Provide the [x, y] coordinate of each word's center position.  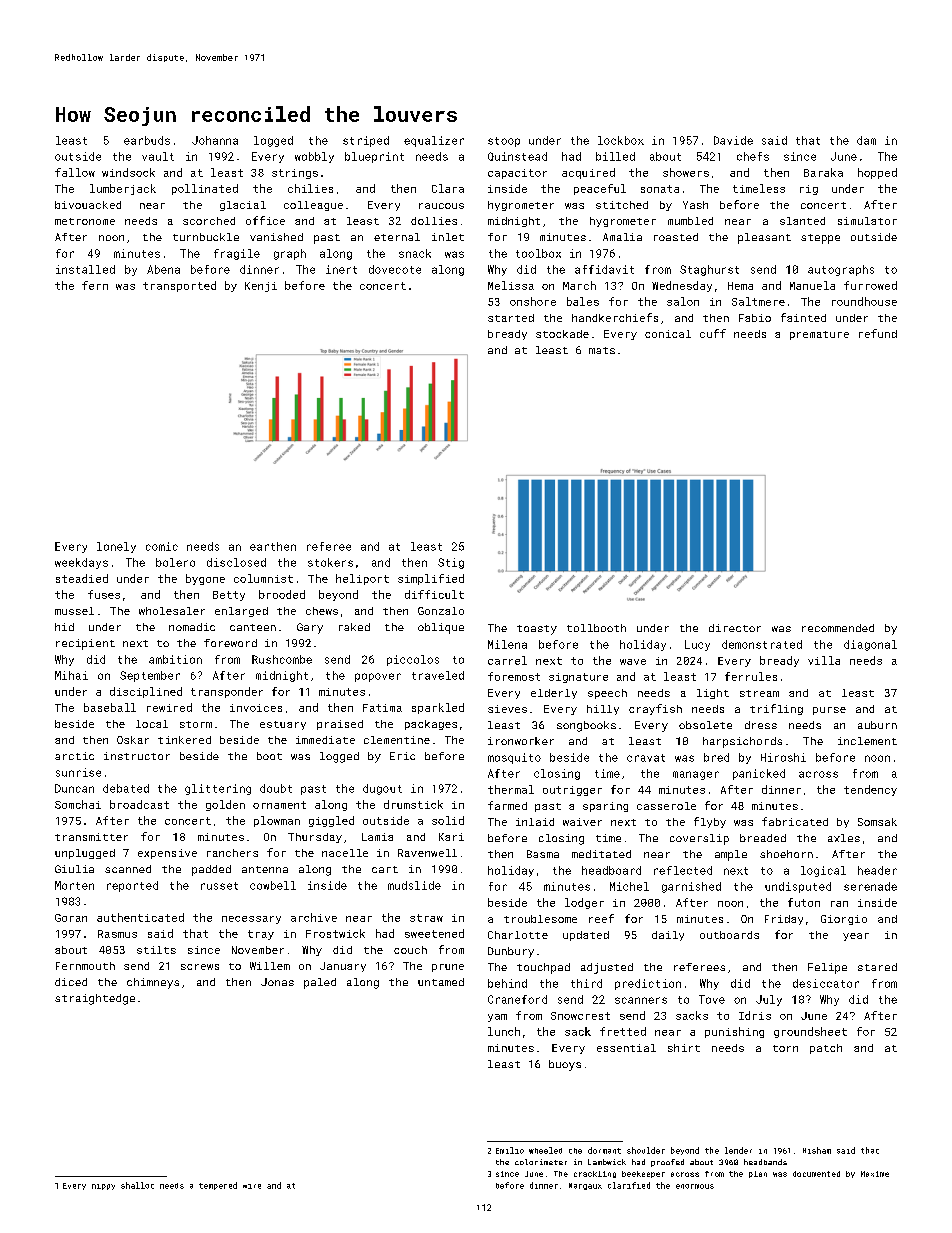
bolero [175, 562]
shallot [137, 1185]
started [511, 318]
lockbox [621, 140]
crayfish [655, 709]
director [735, 628]
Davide [733, 140]
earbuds [147, 140]
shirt [684, 1048]
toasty [537, 630]
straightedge [95, 999]
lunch [504, 1031]
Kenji [261, 287]
